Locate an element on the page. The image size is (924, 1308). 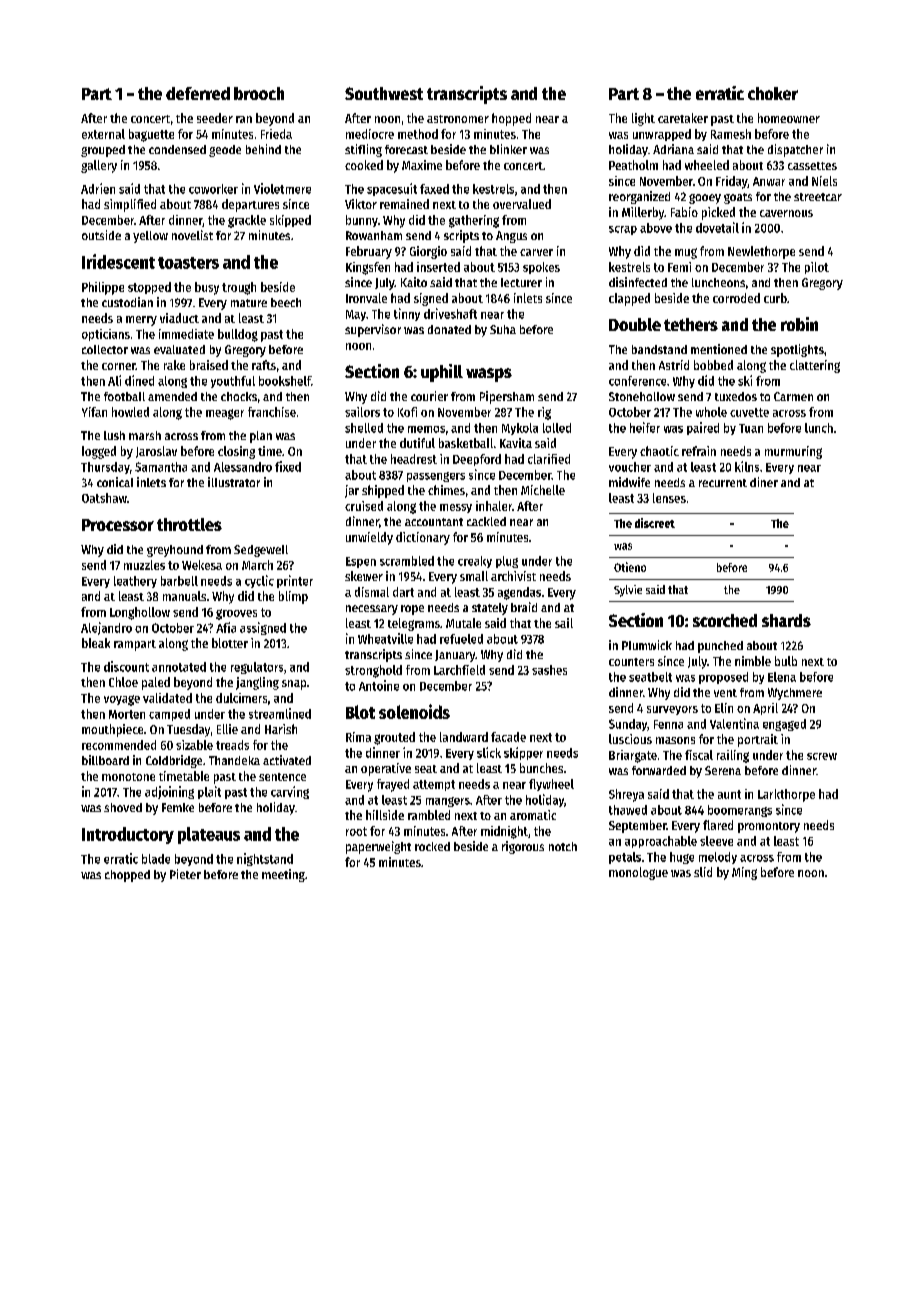
Harish is located at coordinates (281, 729).
